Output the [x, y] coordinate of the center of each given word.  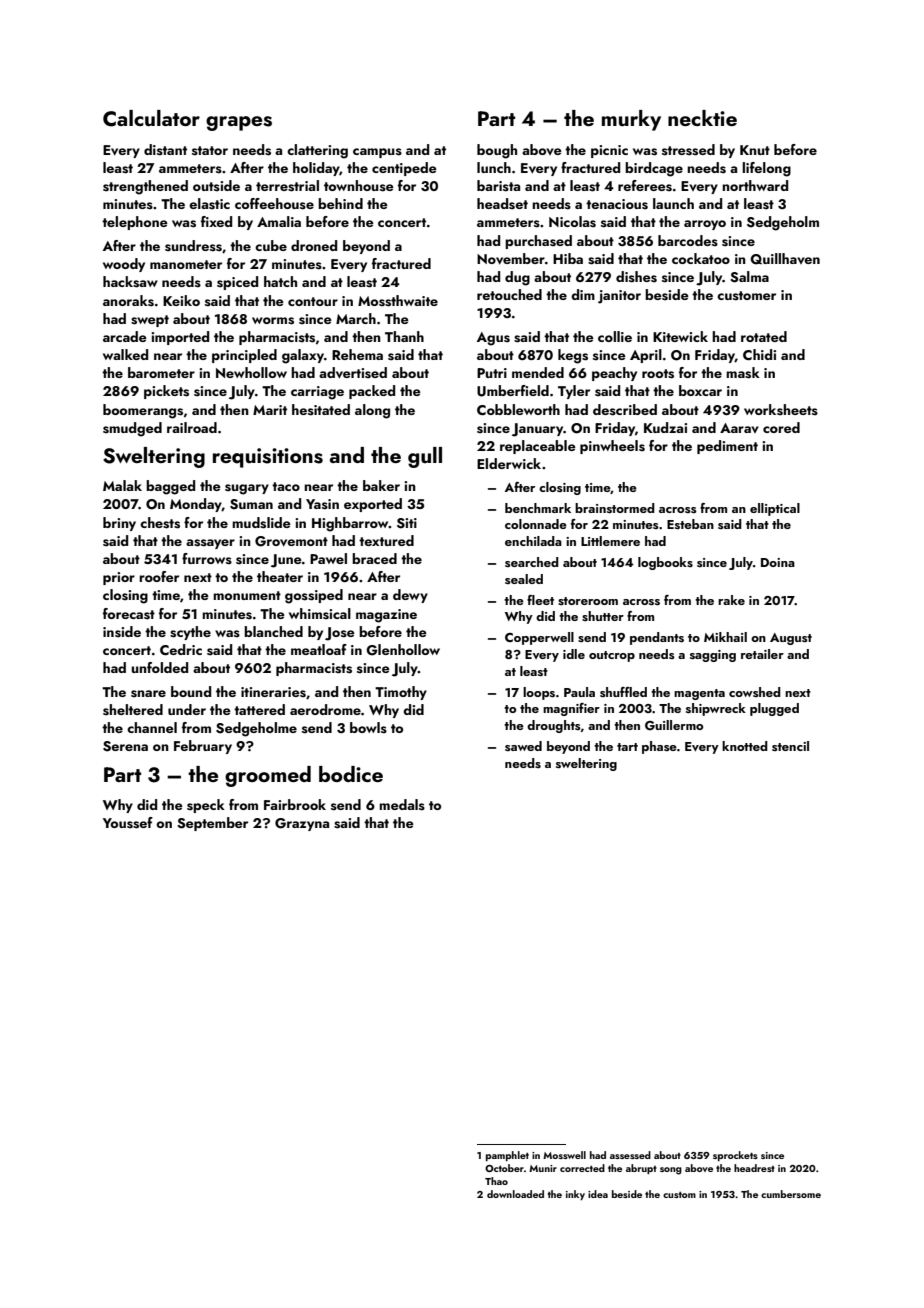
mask [743, 373]
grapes [239, 123]
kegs [573, 356]
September [212, 824]
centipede [404, 169]
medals [402, 805]
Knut [755, 150]
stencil [790, 746]
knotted [745, 746]
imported [180, 338]
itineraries [273, 692]
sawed [523, 746]
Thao [496, 1181]
